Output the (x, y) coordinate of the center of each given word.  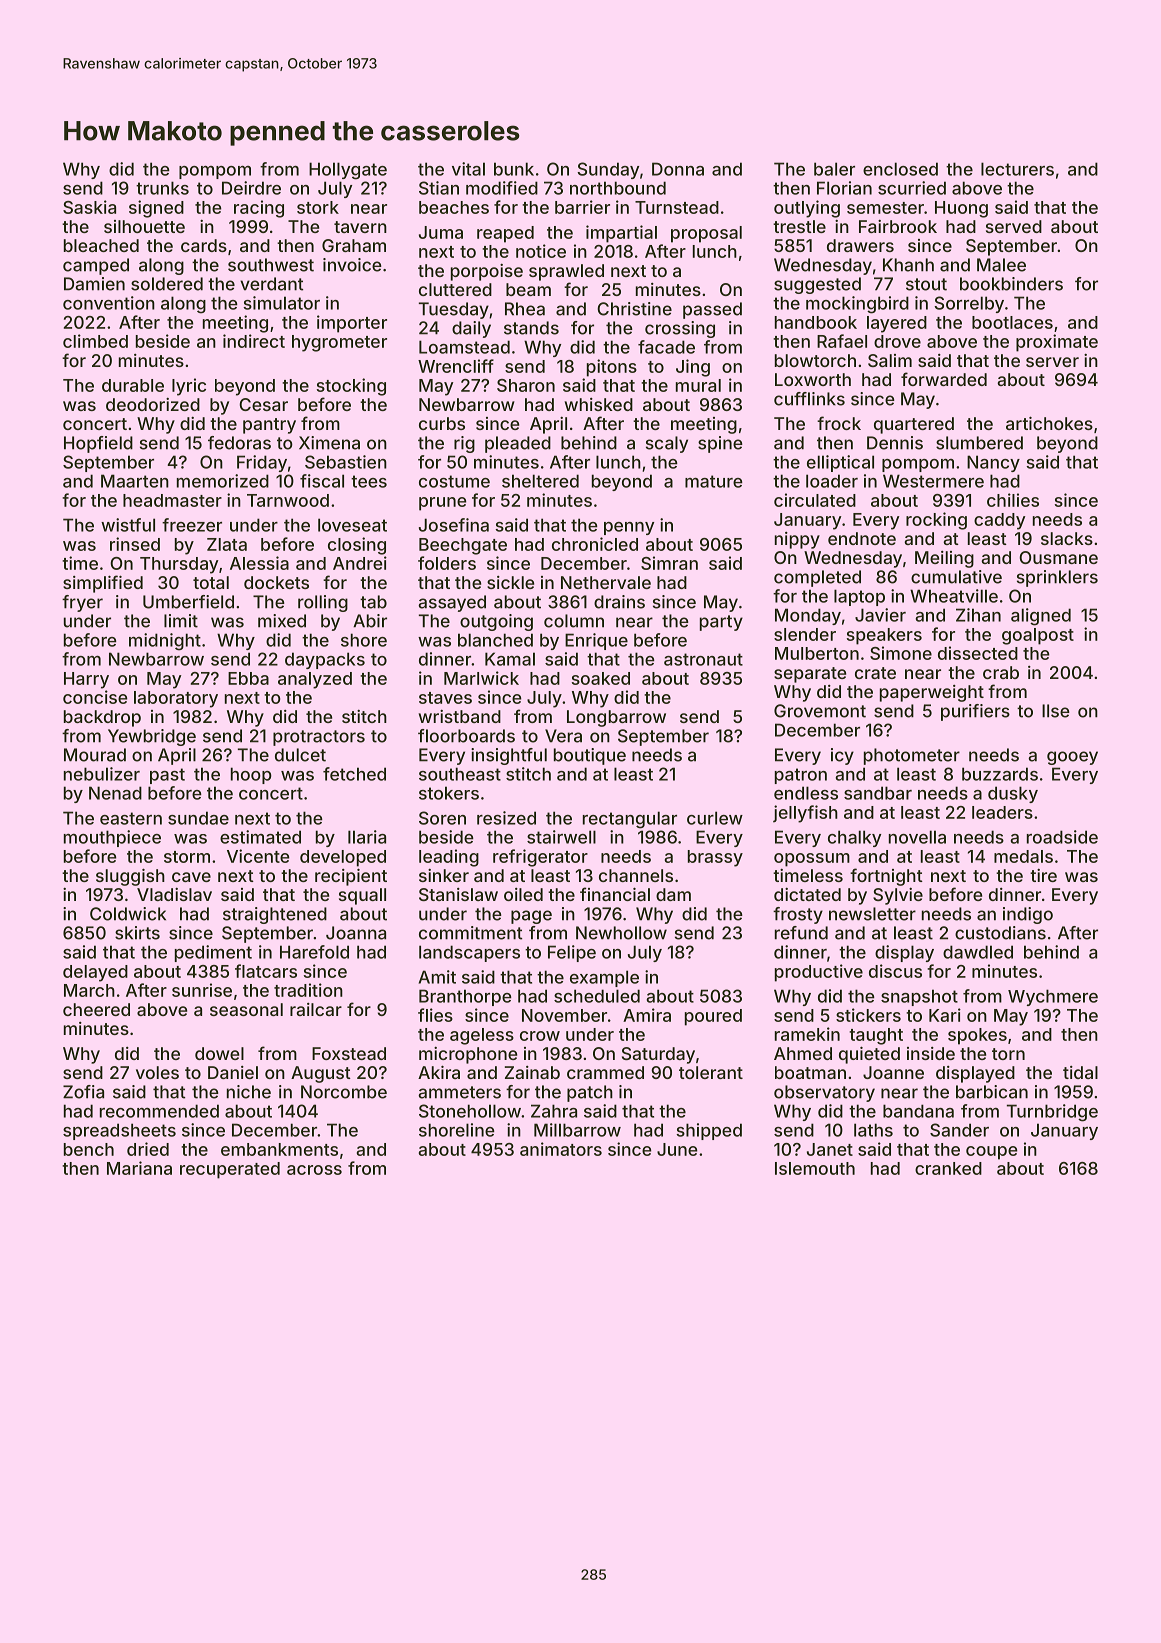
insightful (509, 756)
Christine (634, 309)
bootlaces (1012, 322)
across (314, 1170)
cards (204, 245)
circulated (815, 500)
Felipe (572, 953)
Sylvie (898, 896)
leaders (1002, 812)
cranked (948, 1168)
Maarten (135, 481)
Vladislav (174, 894)
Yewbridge (152, 737)
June (677, 1149)
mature (714, 481)
